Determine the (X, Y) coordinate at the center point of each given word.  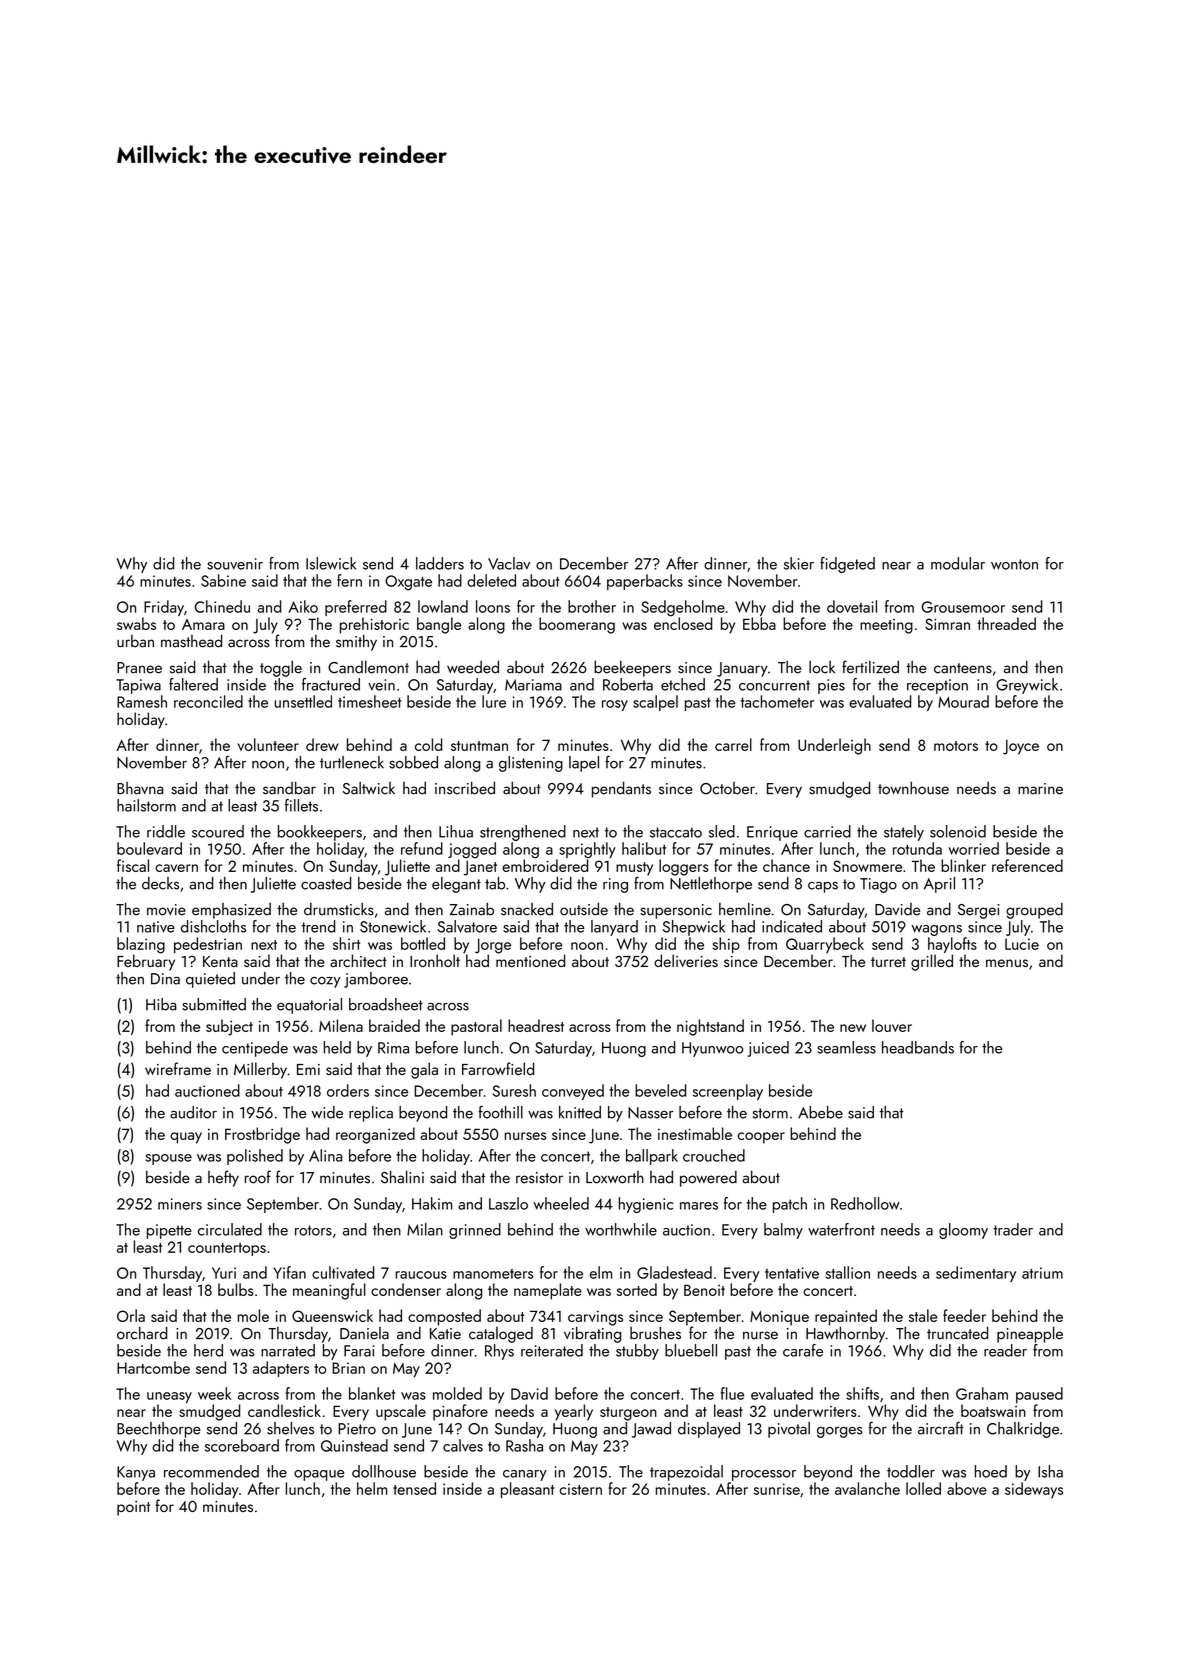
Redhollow (865, 1203)
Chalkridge (1023, 1430)
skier (799, 563)
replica (371, 1114)
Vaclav (509, 563)
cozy (325, 982)
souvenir (235, 564)
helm (372, 1488)
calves (463, 1445)
